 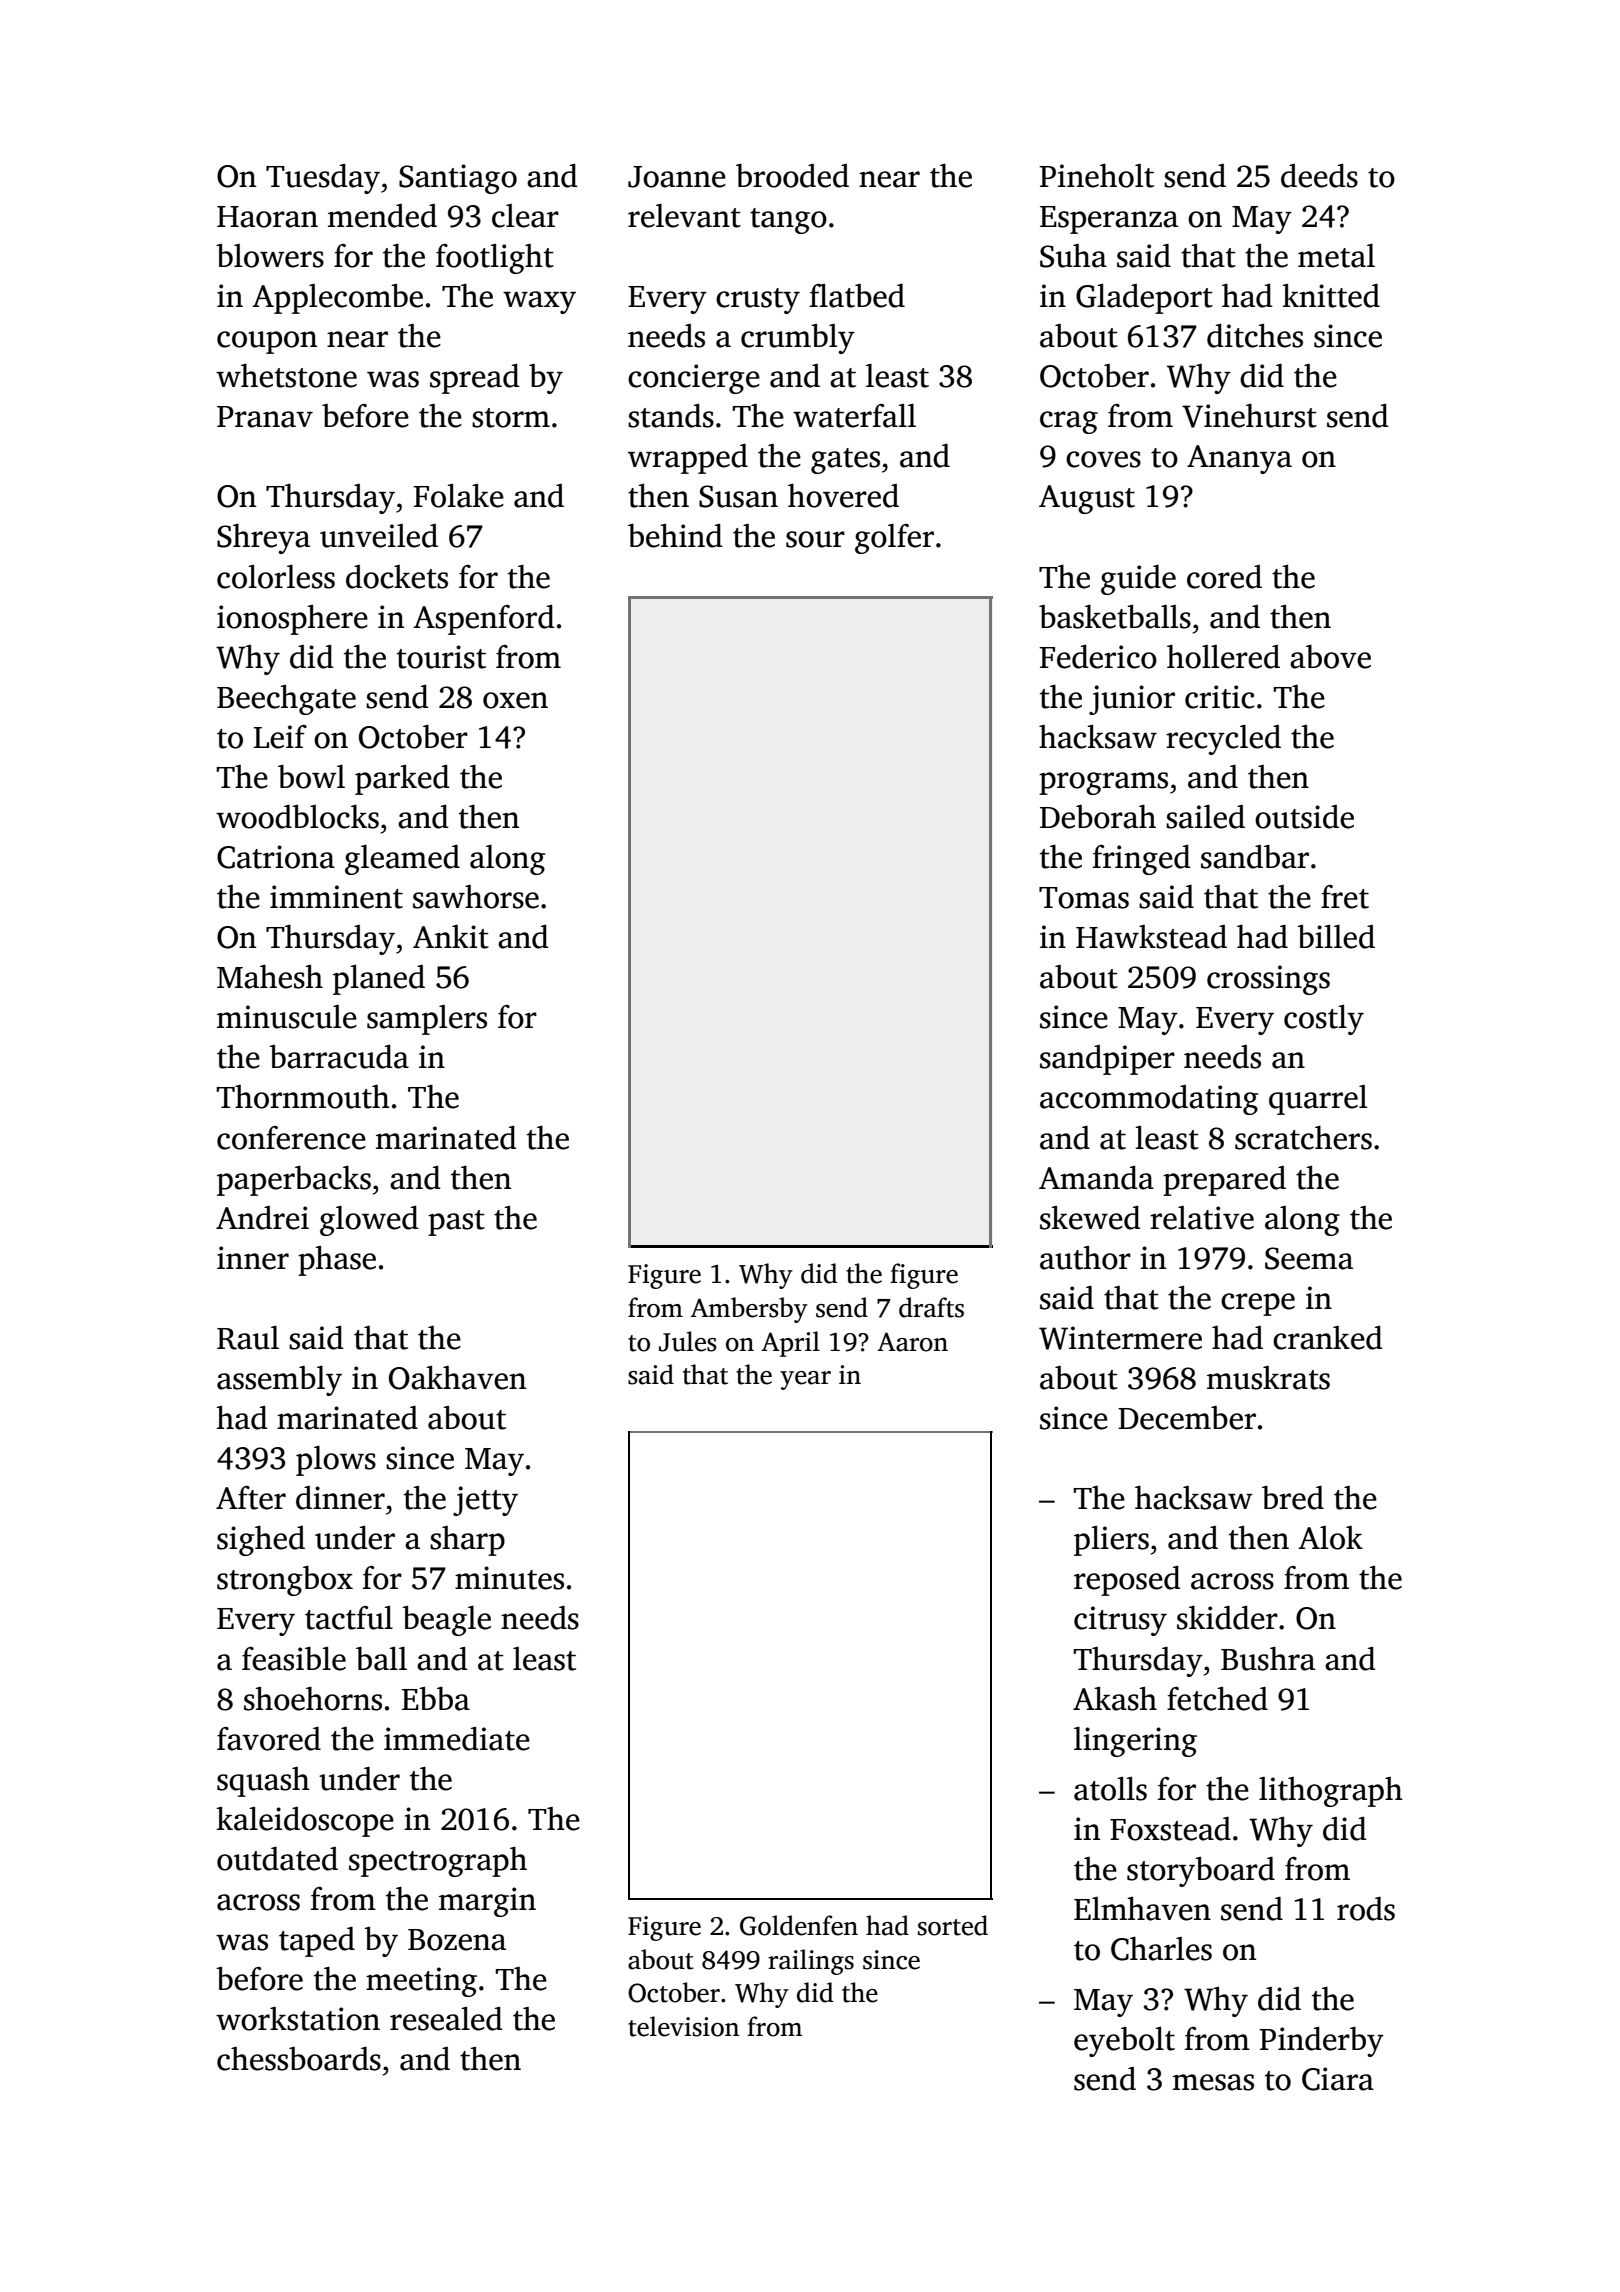 What do you see at coordinates (438, 1862) in the image?
I see `spectrograph` at bounding box center [438, 1862].
